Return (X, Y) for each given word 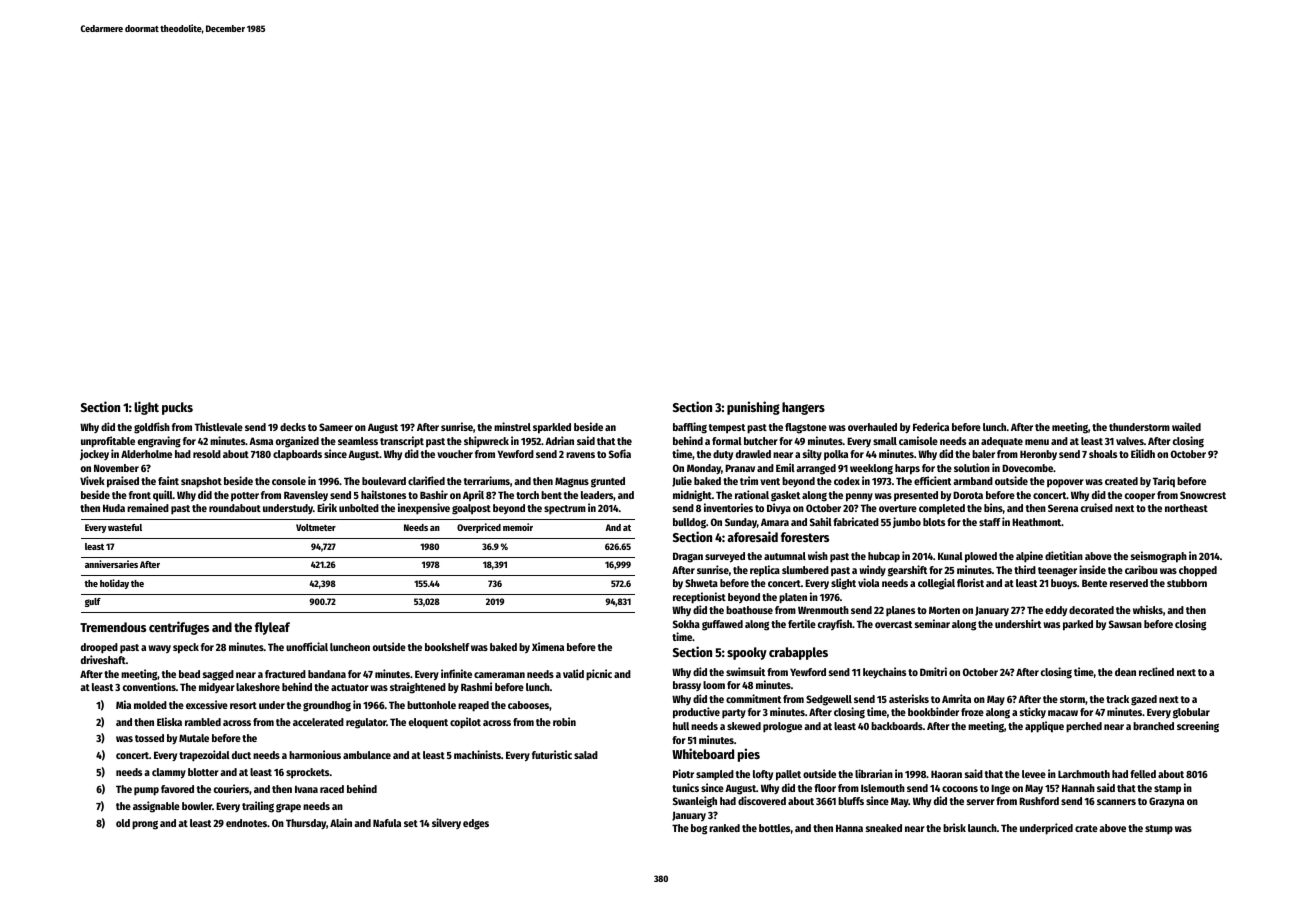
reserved (1129, 583)
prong (145, 825)
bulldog (689, 523)
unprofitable (108, 442)
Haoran (946, 774)
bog (699, 829)
